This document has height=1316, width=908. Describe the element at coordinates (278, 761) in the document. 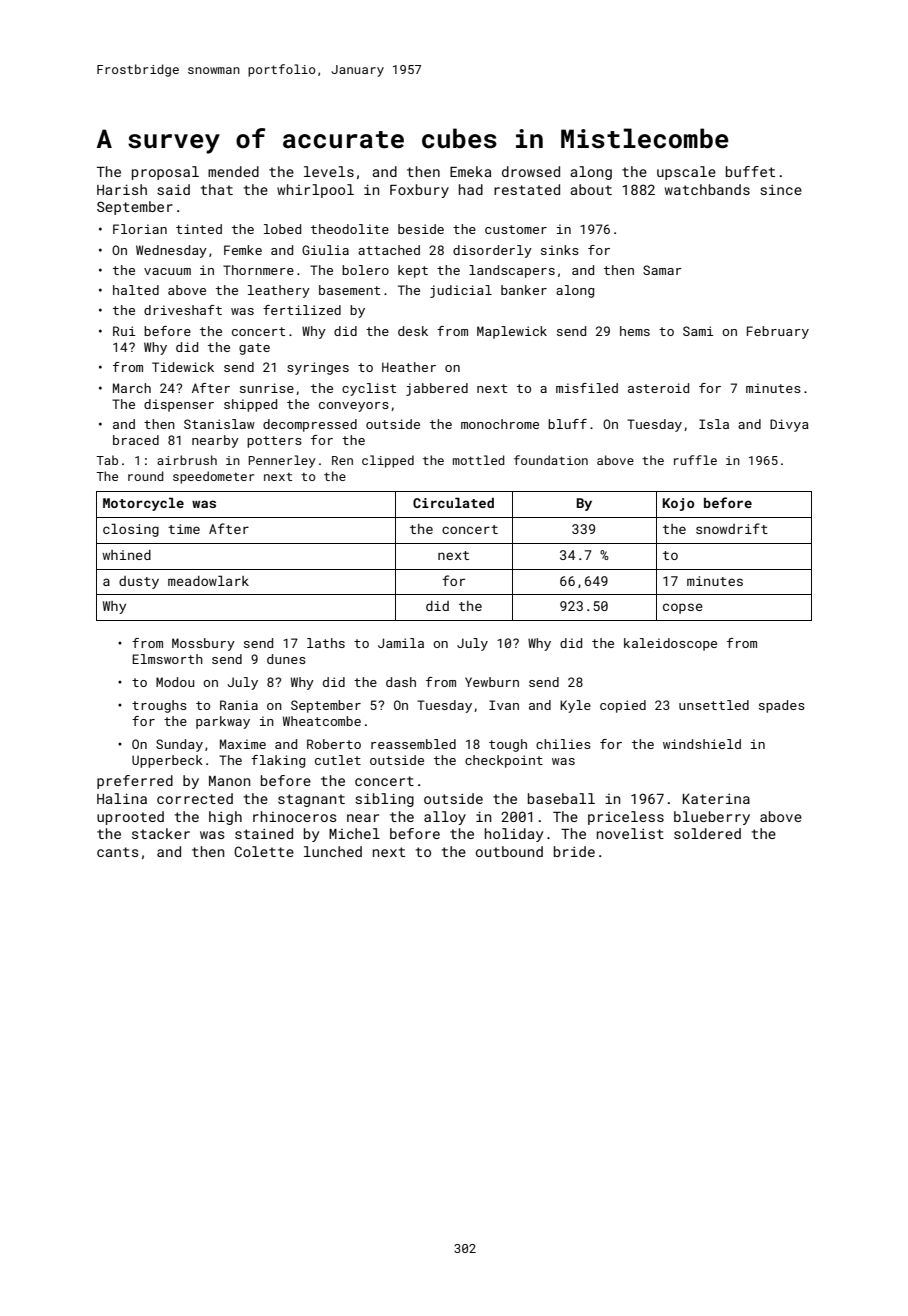

I see `flaking` at that location.
